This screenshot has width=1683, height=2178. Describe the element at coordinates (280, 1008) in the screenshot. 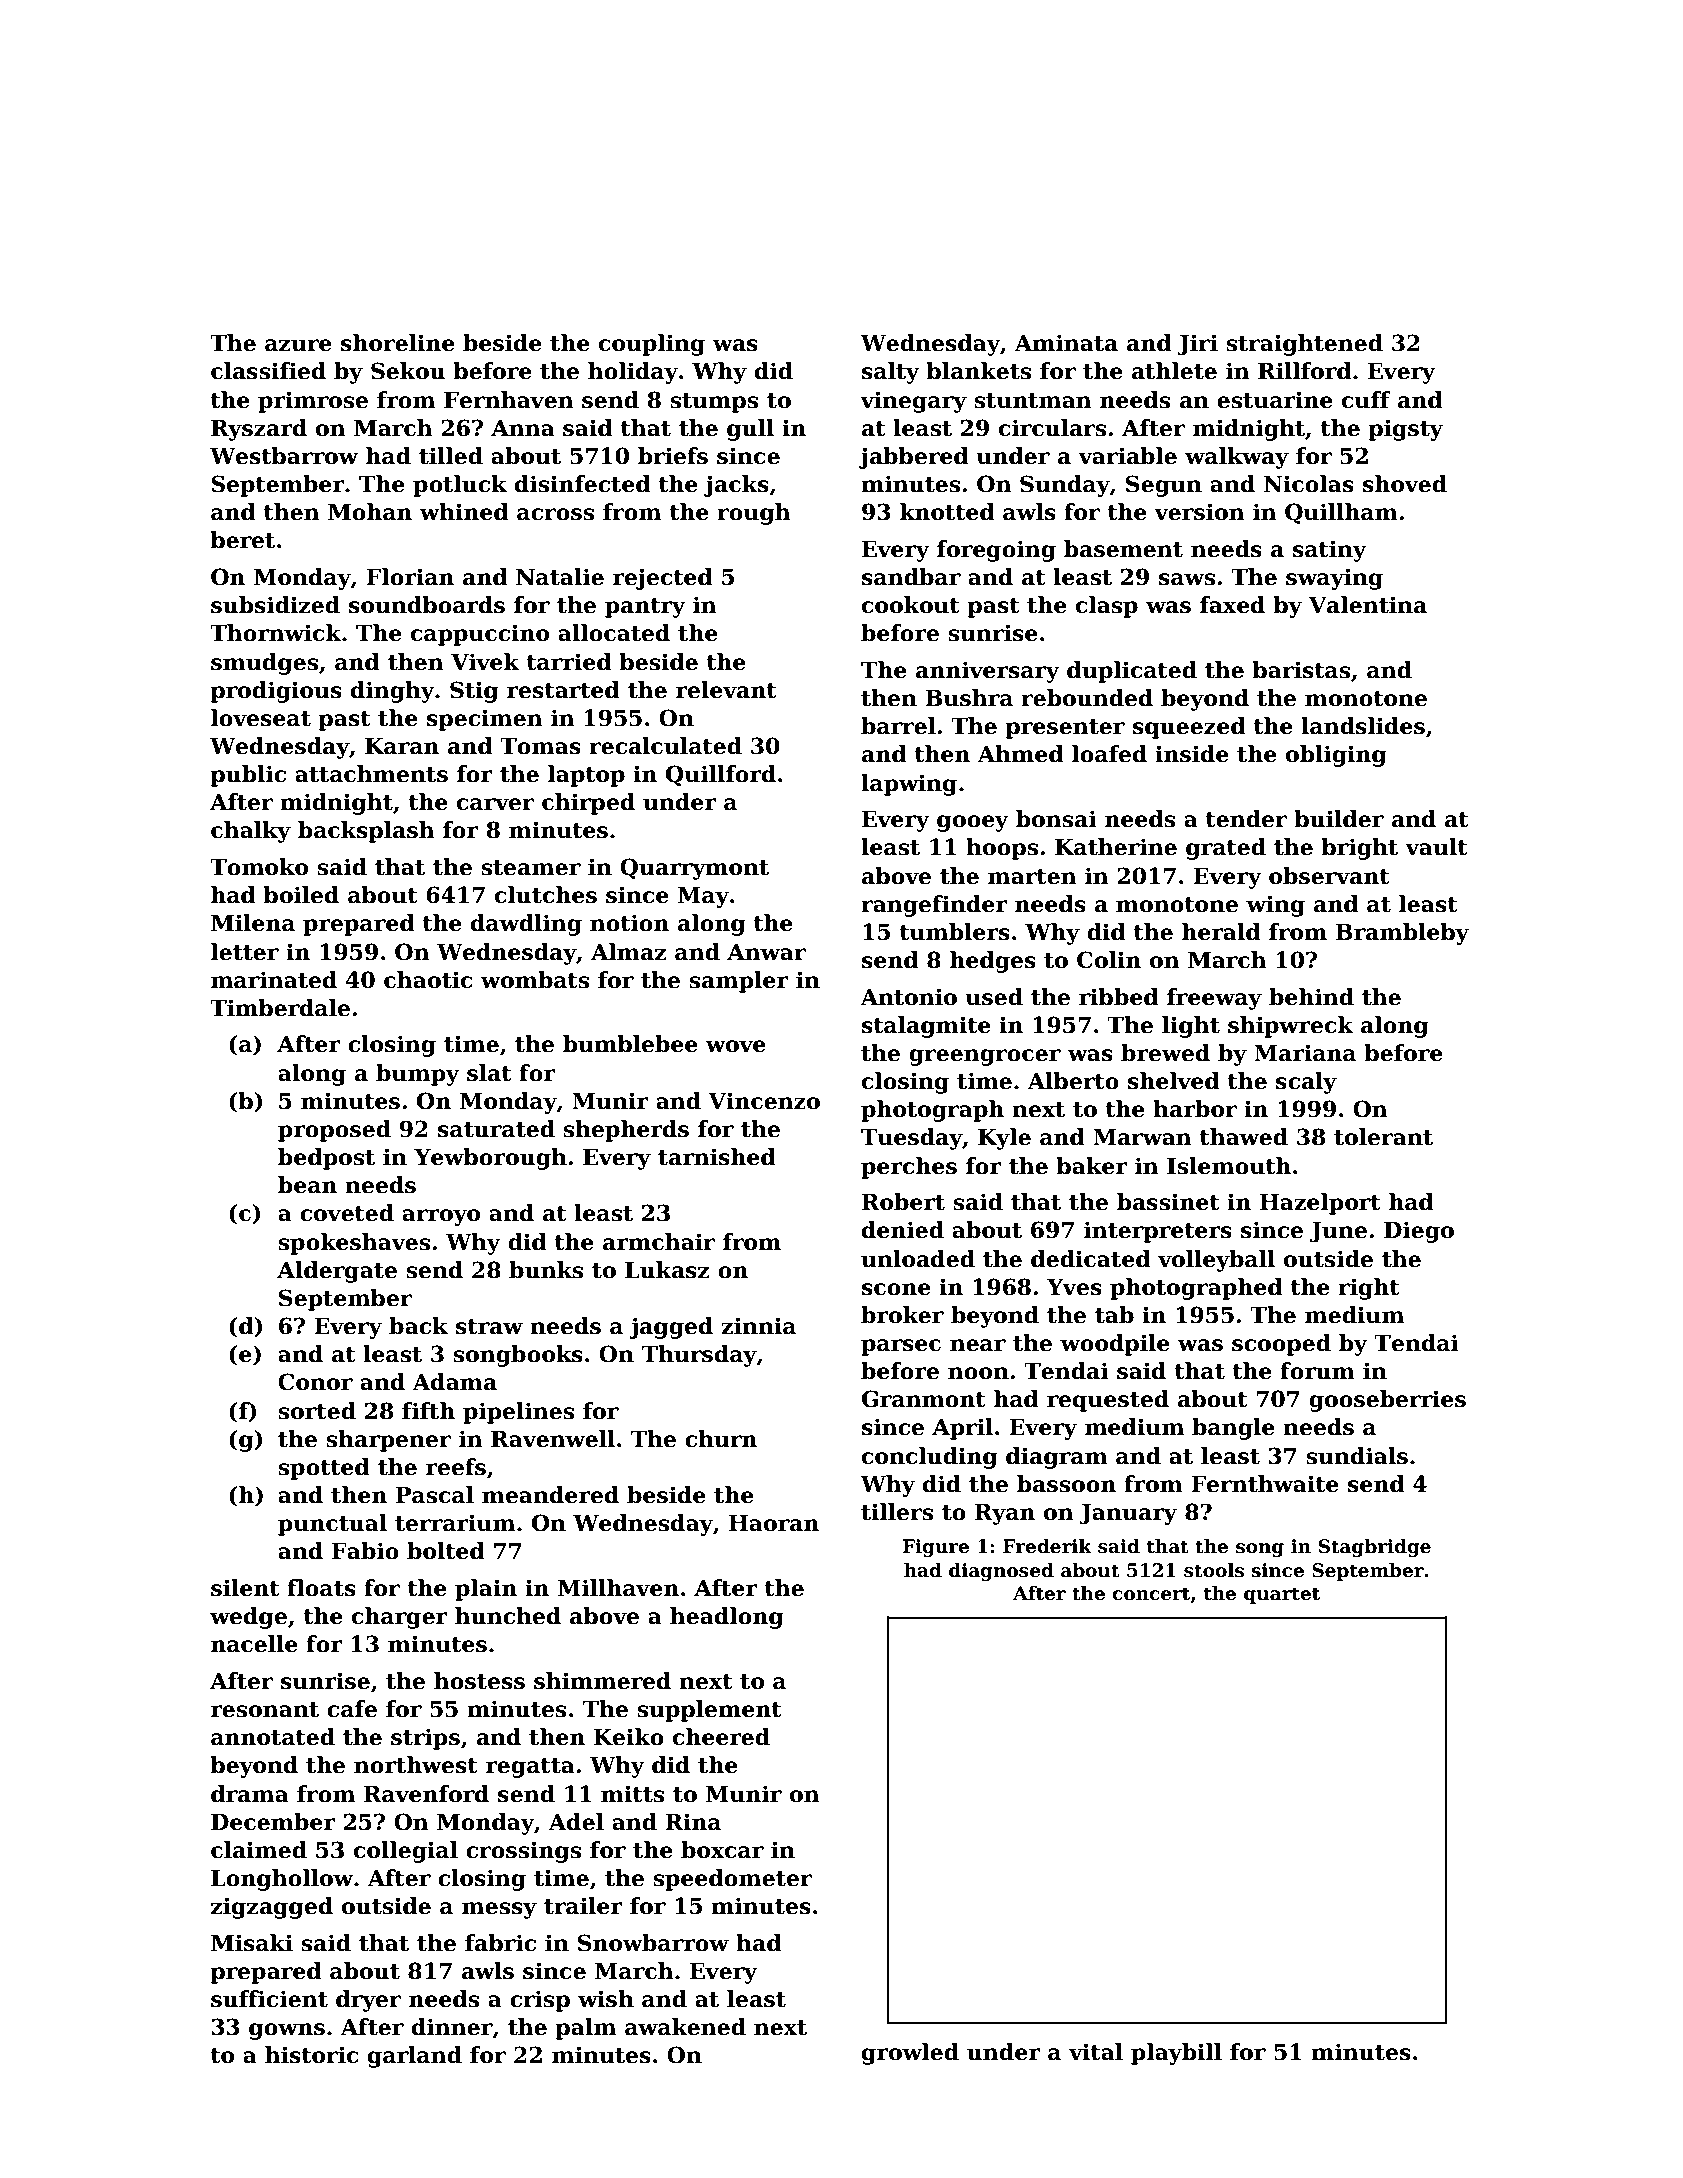

I see `Timberdale` at that location.
